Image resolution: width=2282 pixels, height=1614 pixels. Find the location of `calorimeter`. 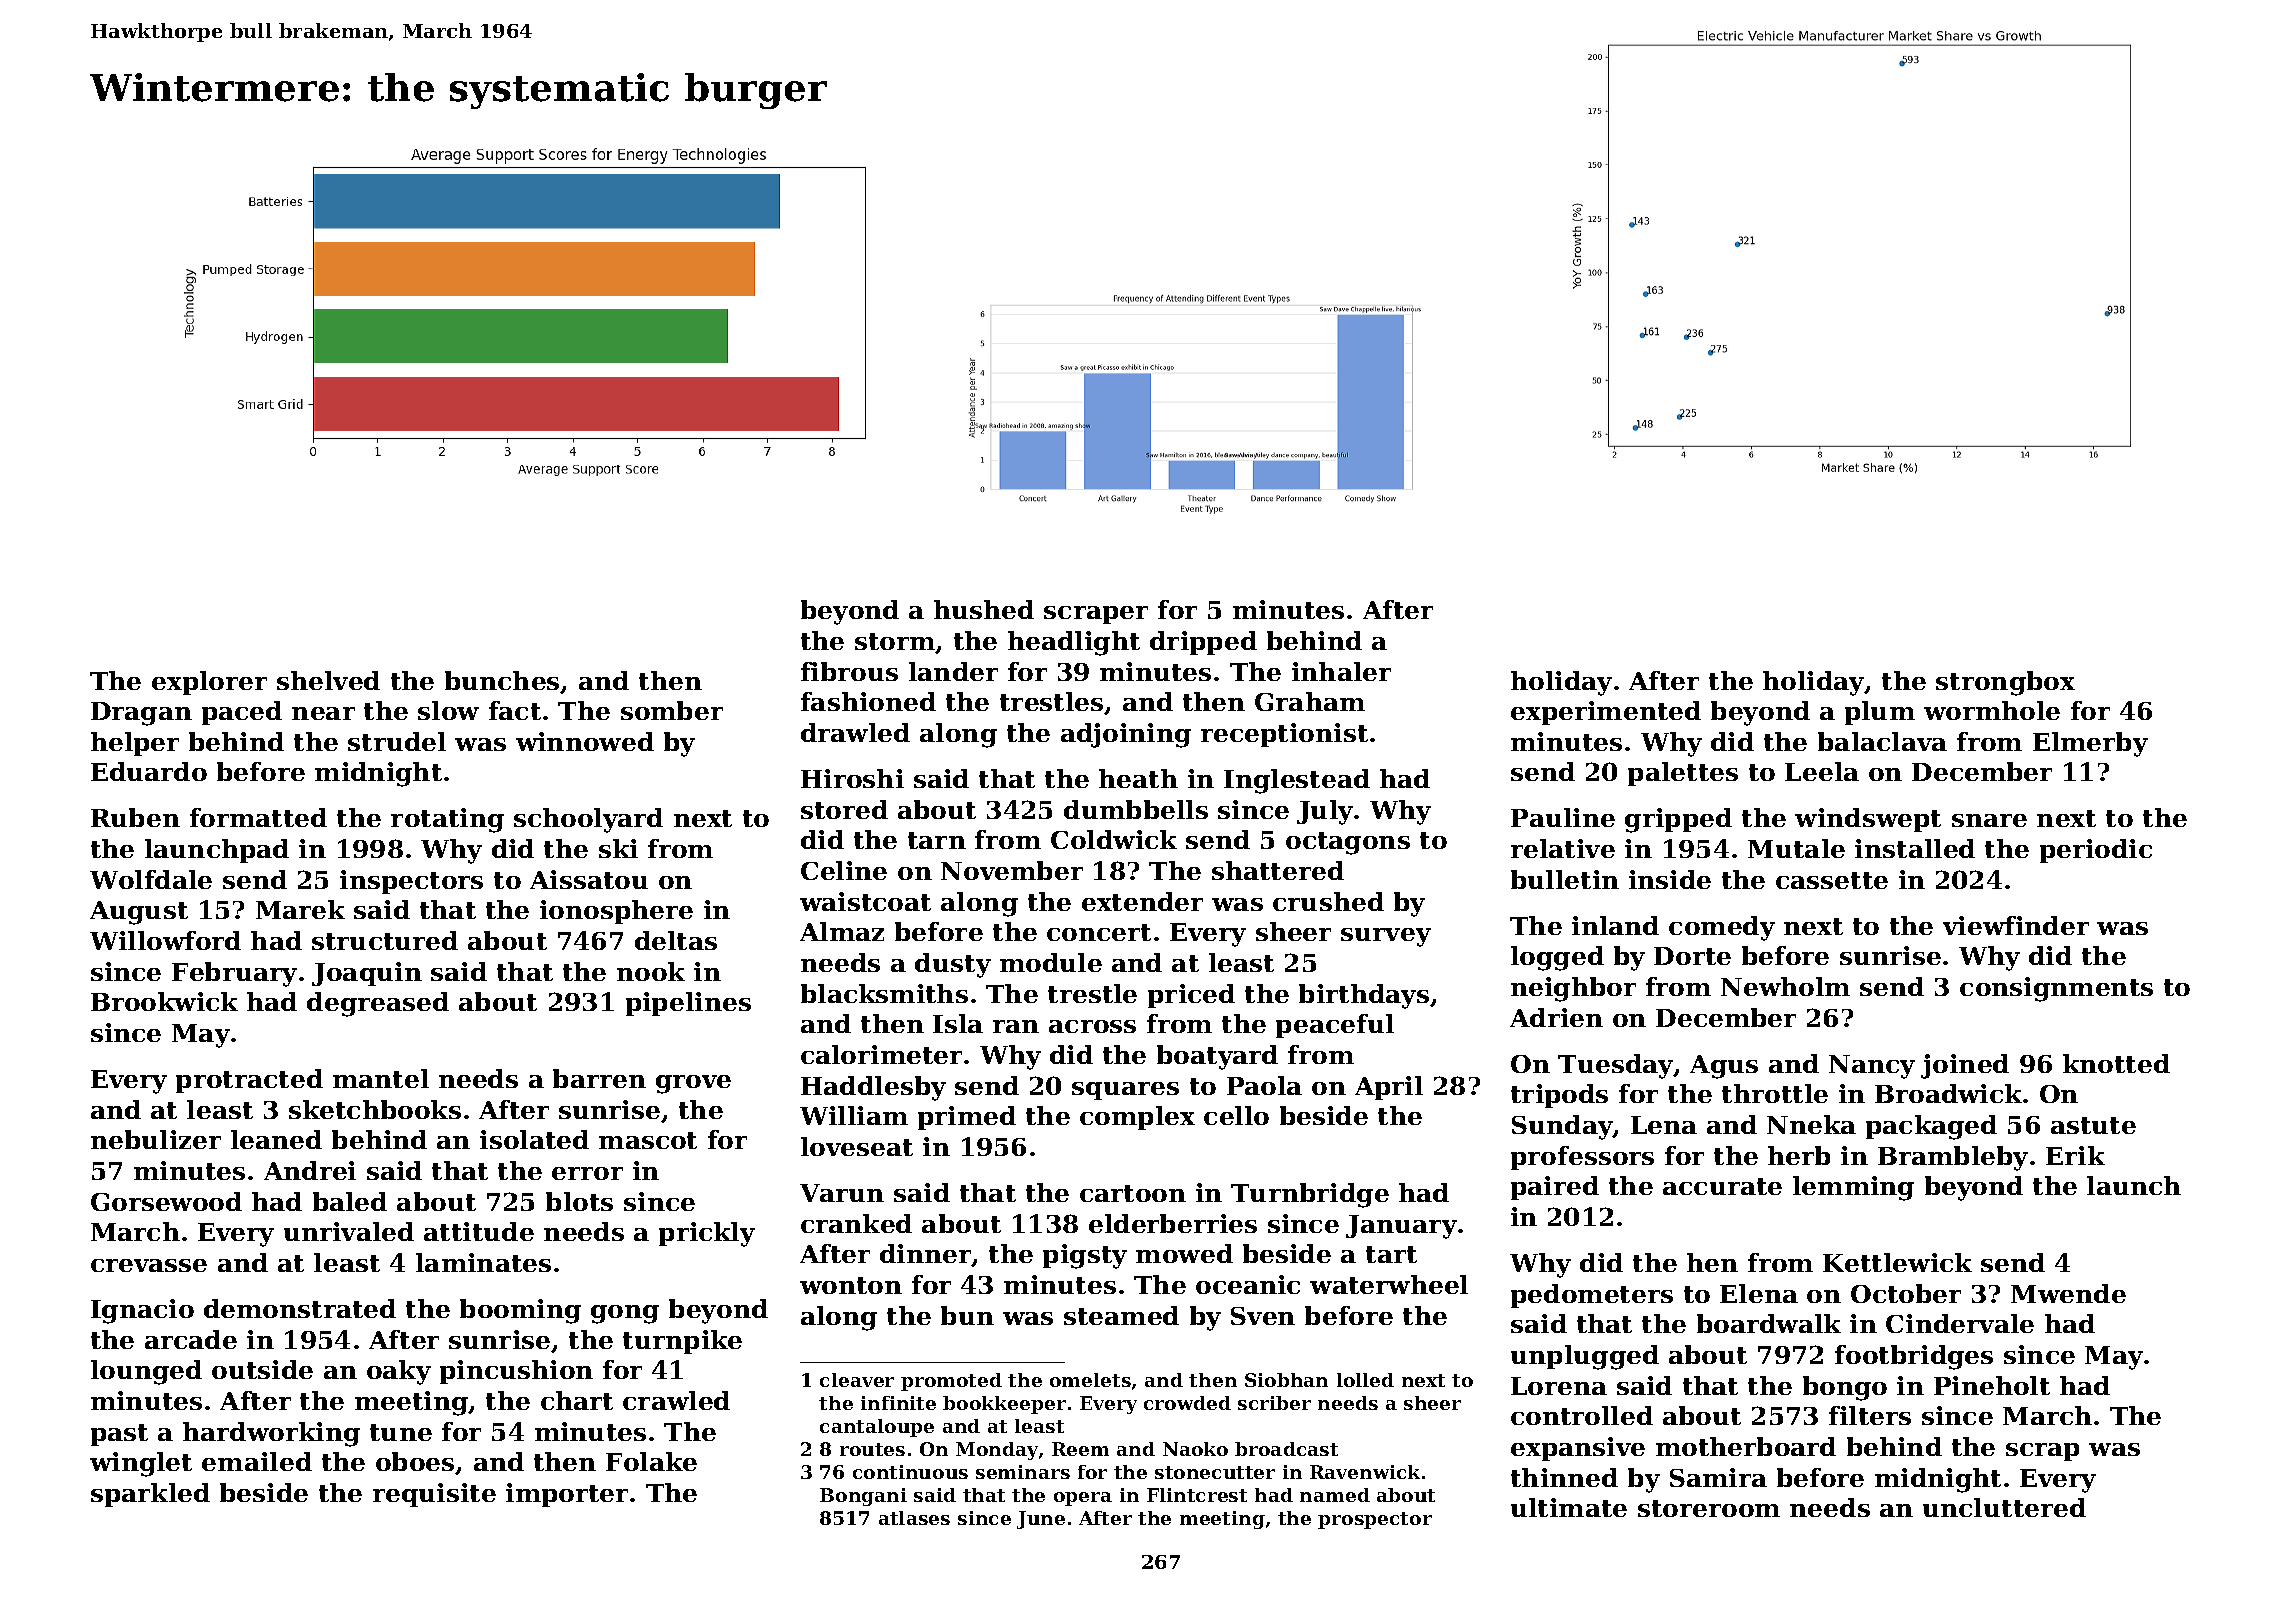

calorimeter is located at coordinates (881, 1054).
